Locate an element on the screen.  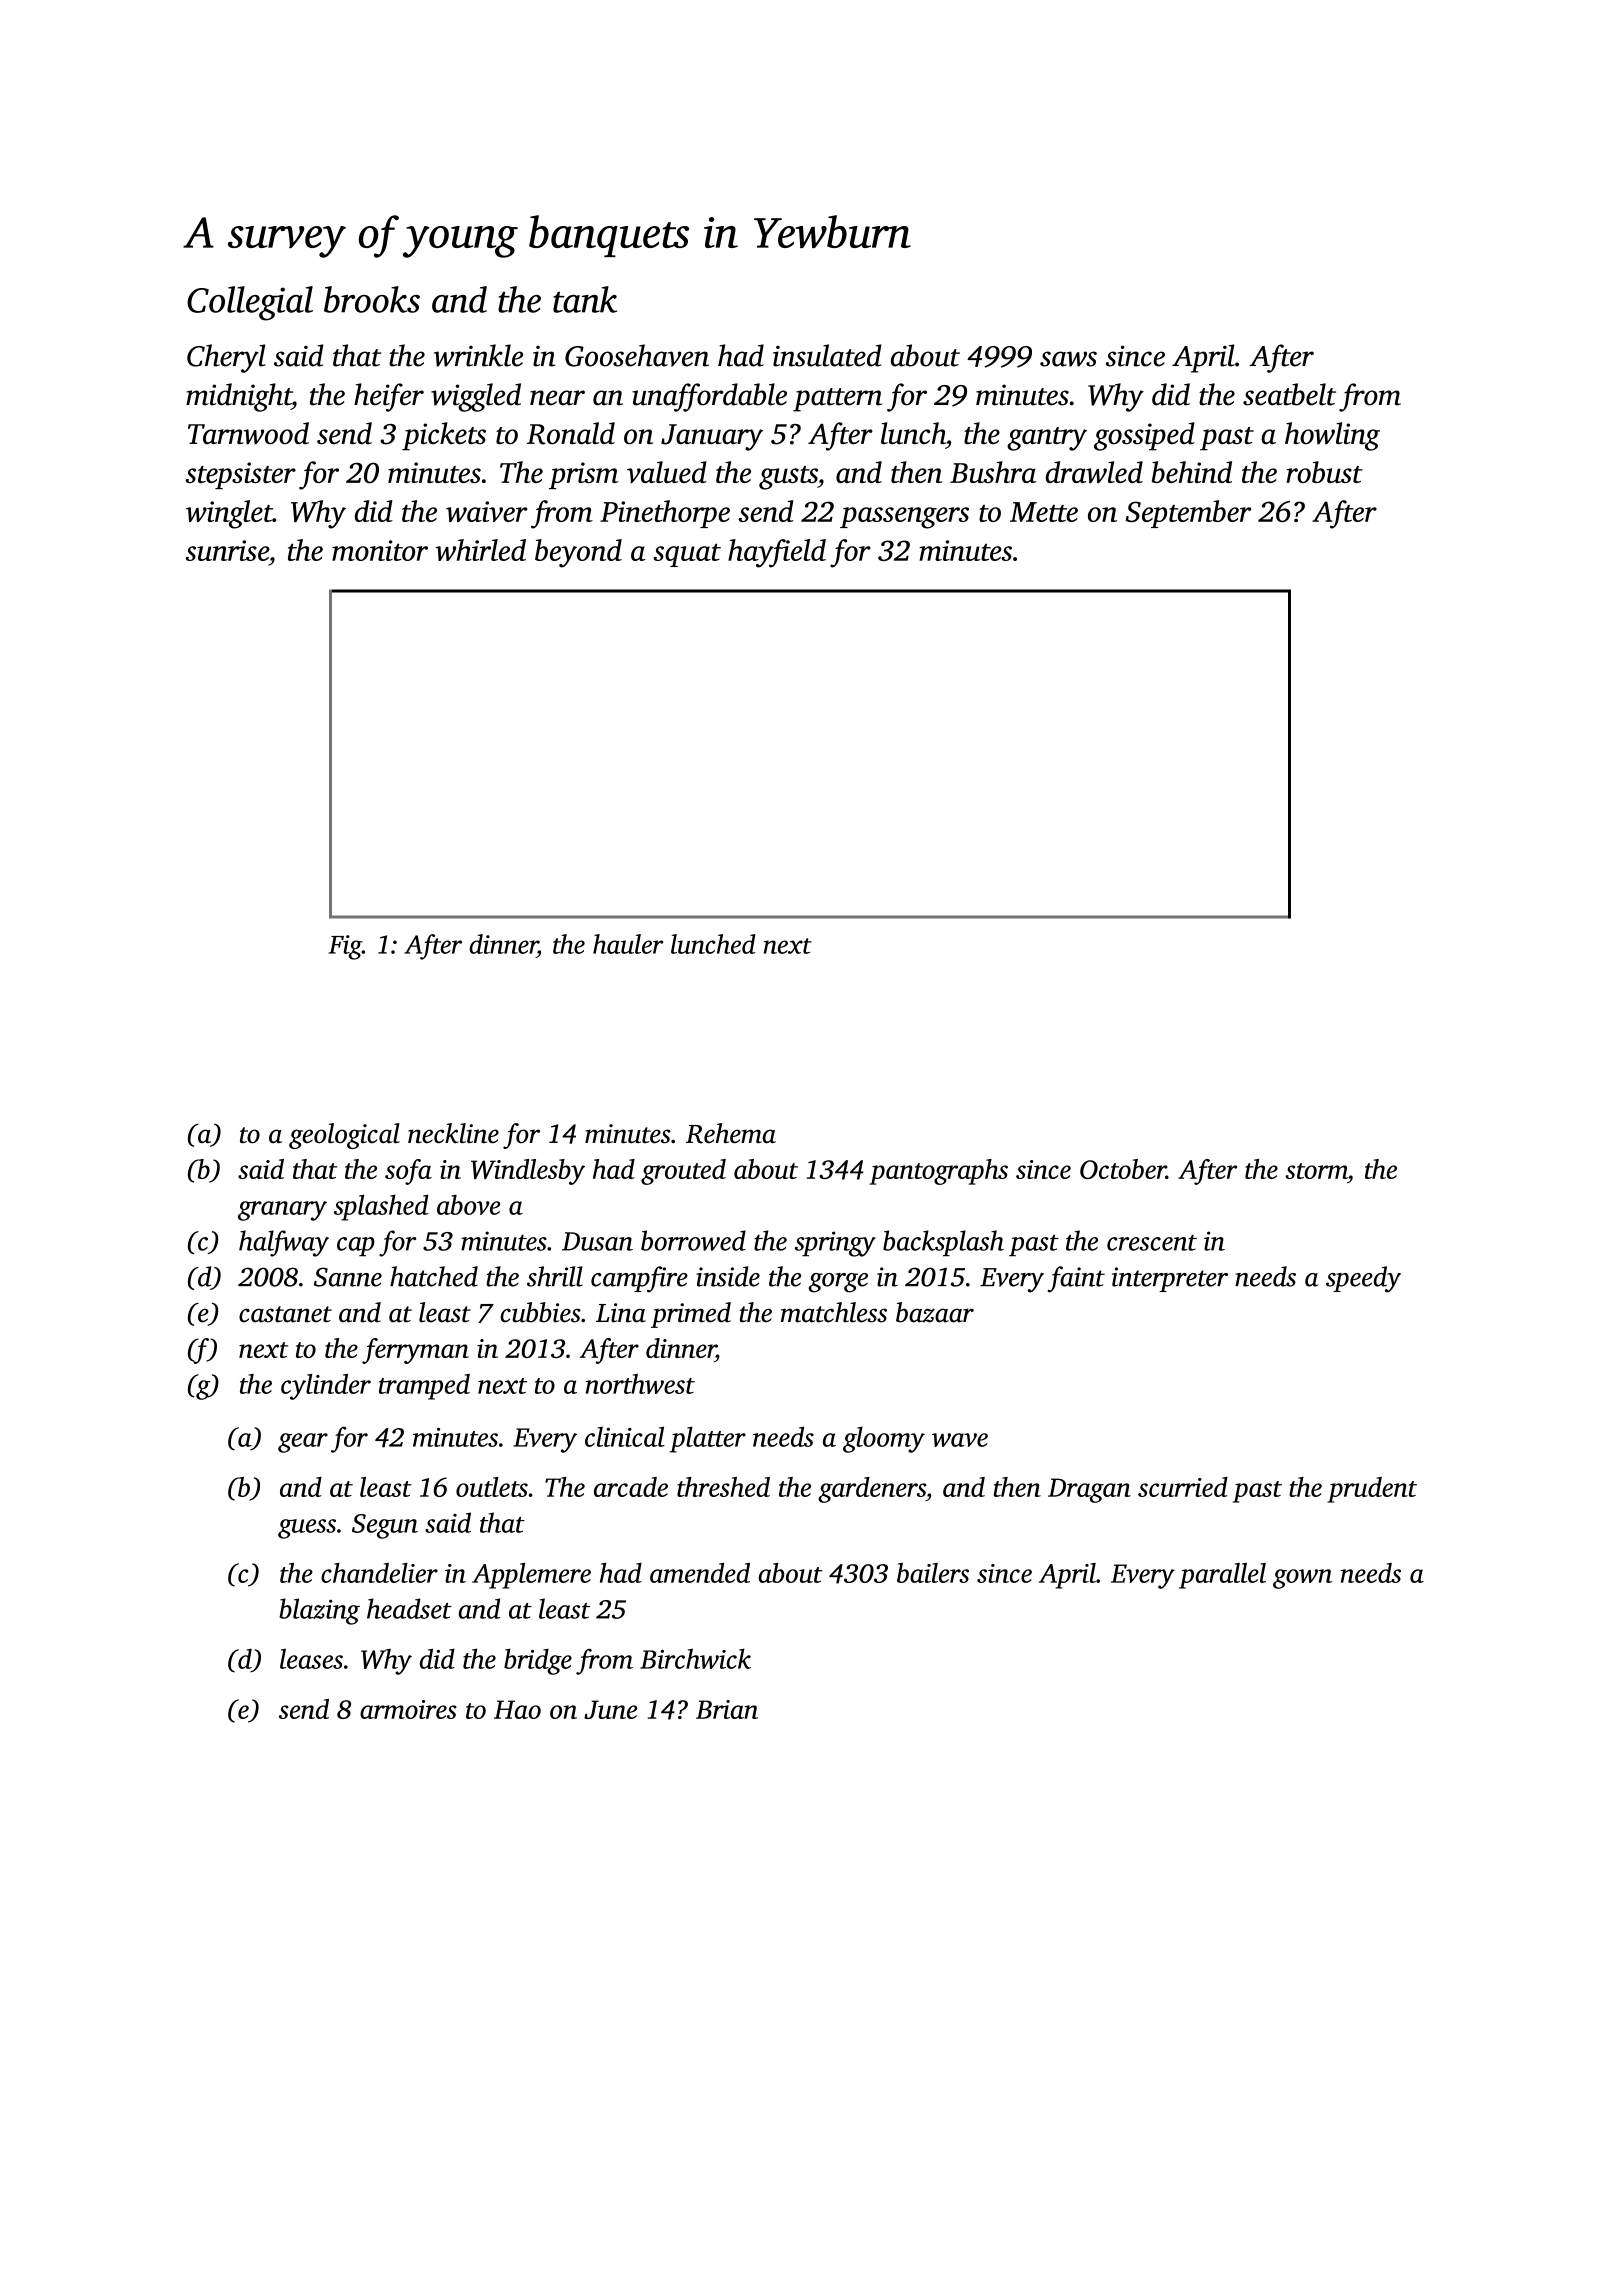
saws is located at coordinates (1068, 359).
